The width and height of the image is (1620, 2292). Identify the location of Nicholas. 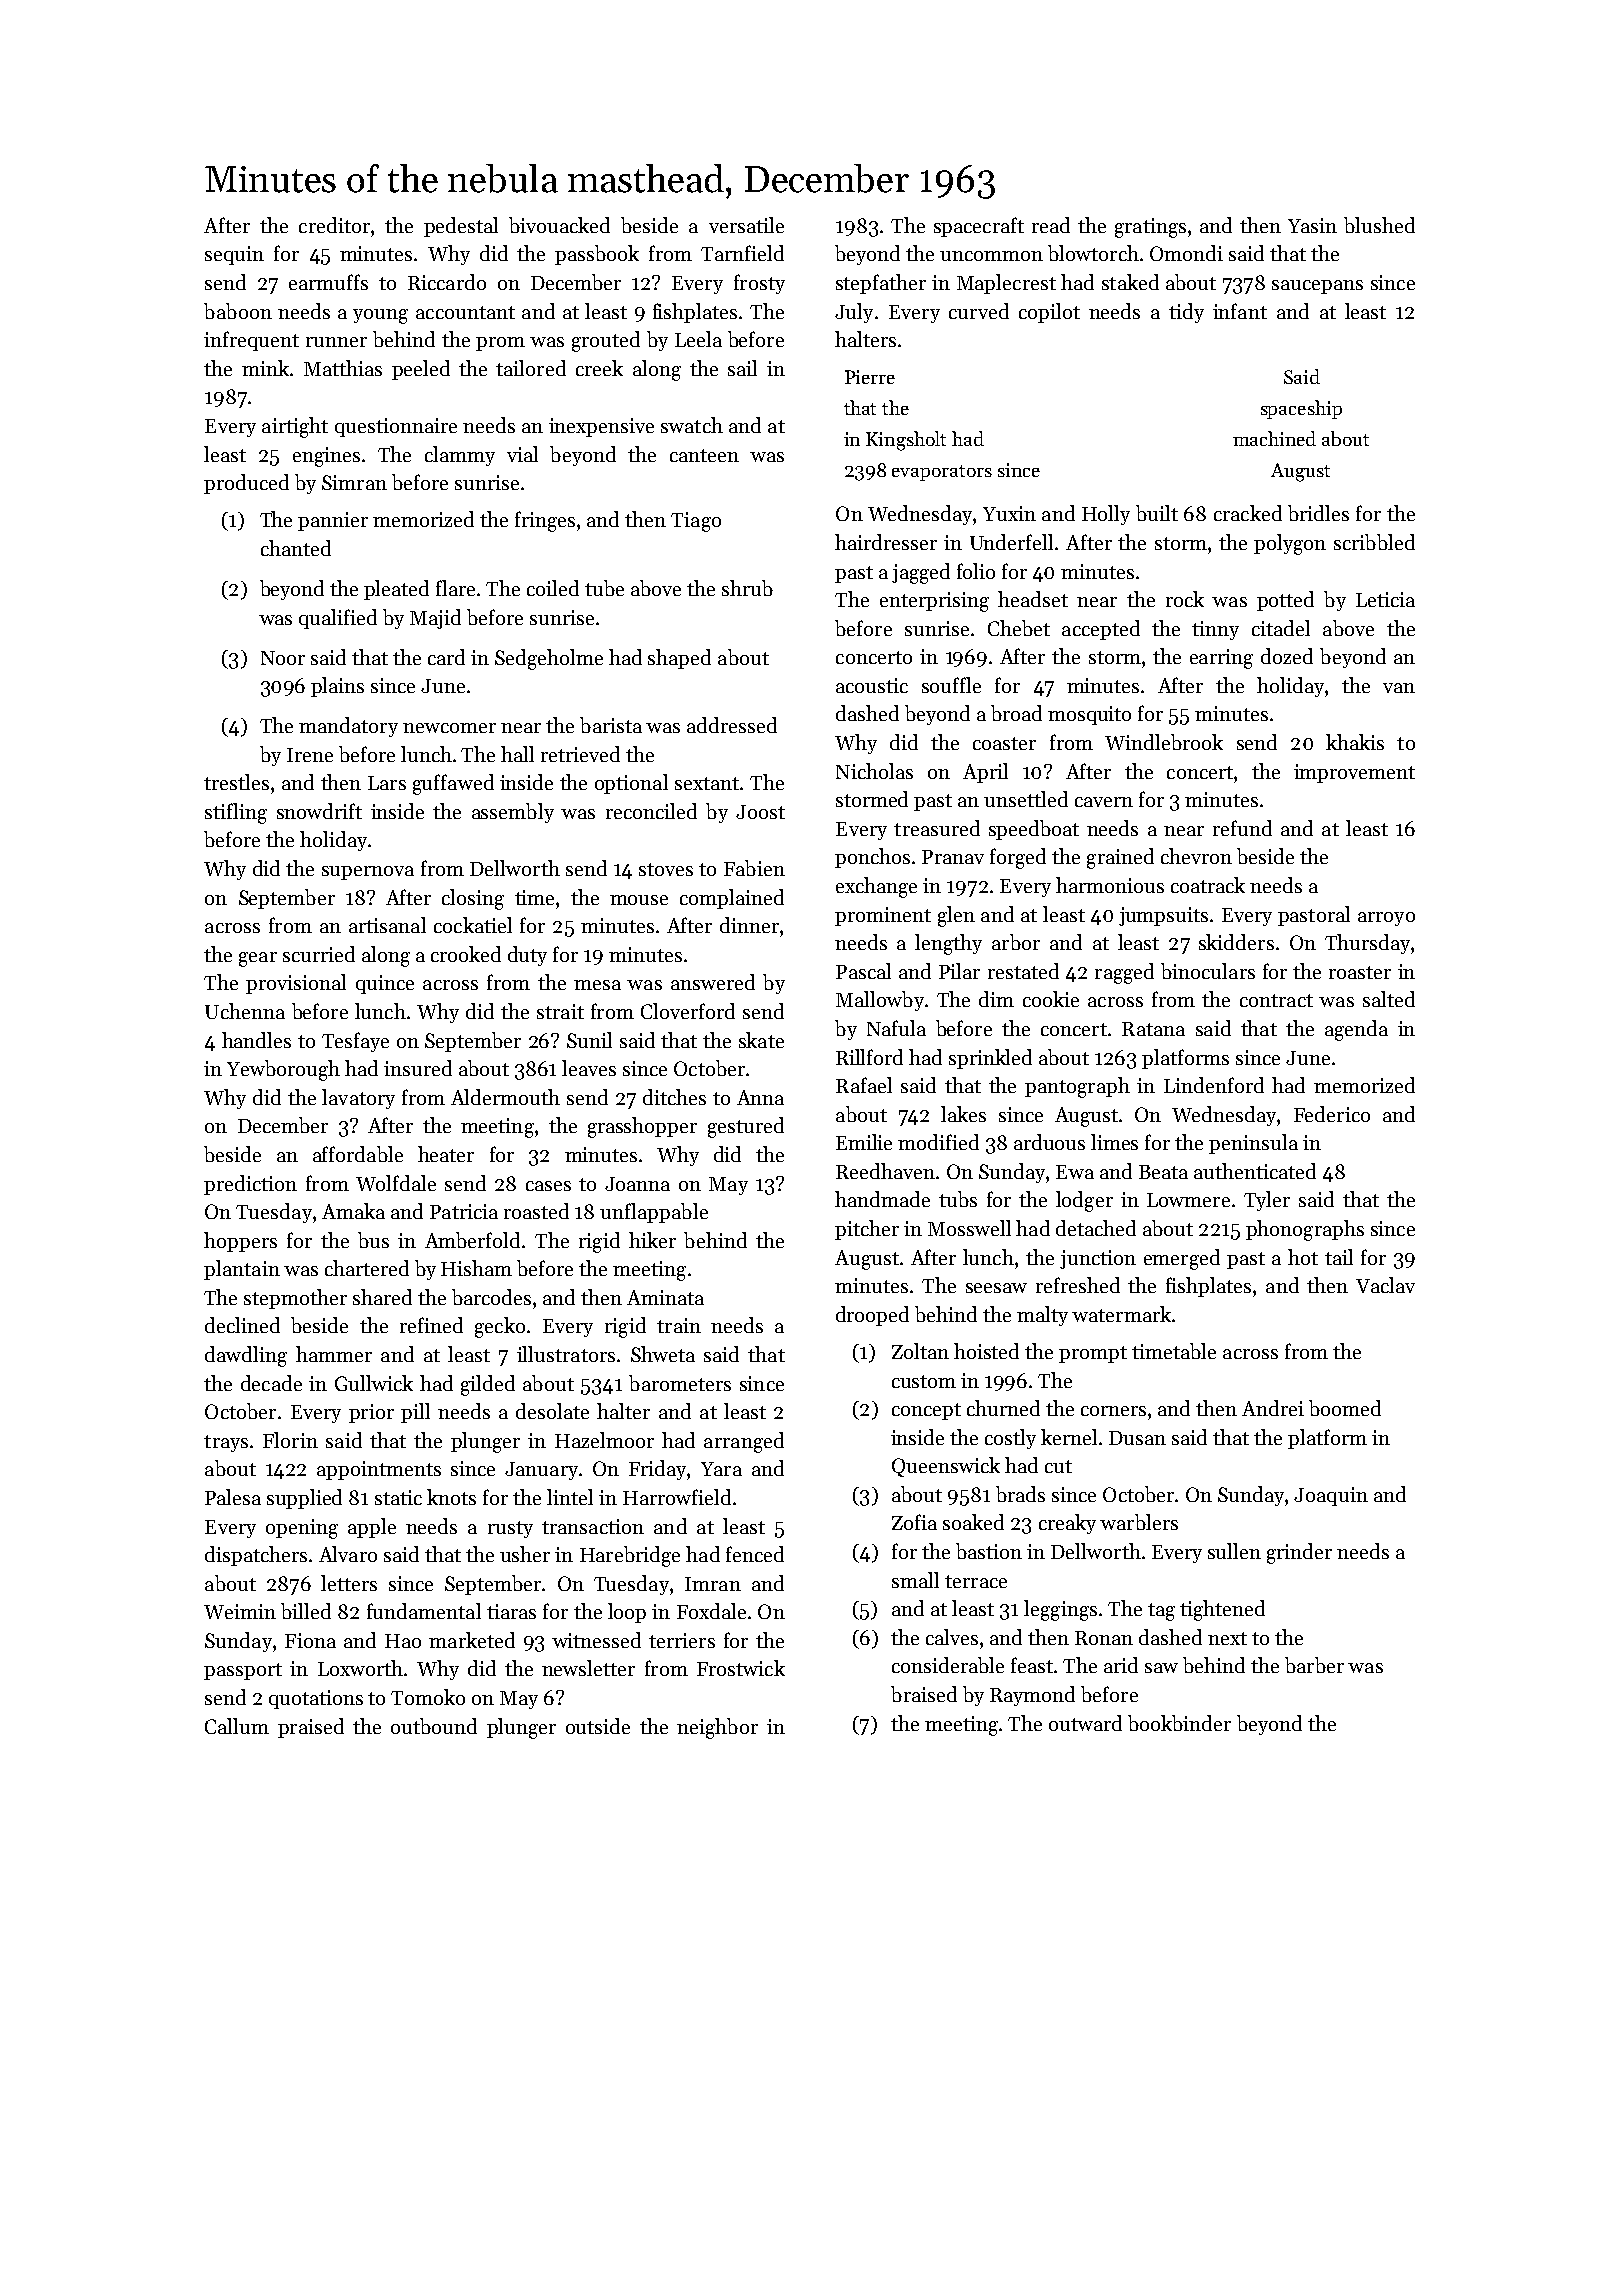
(874, 771).
